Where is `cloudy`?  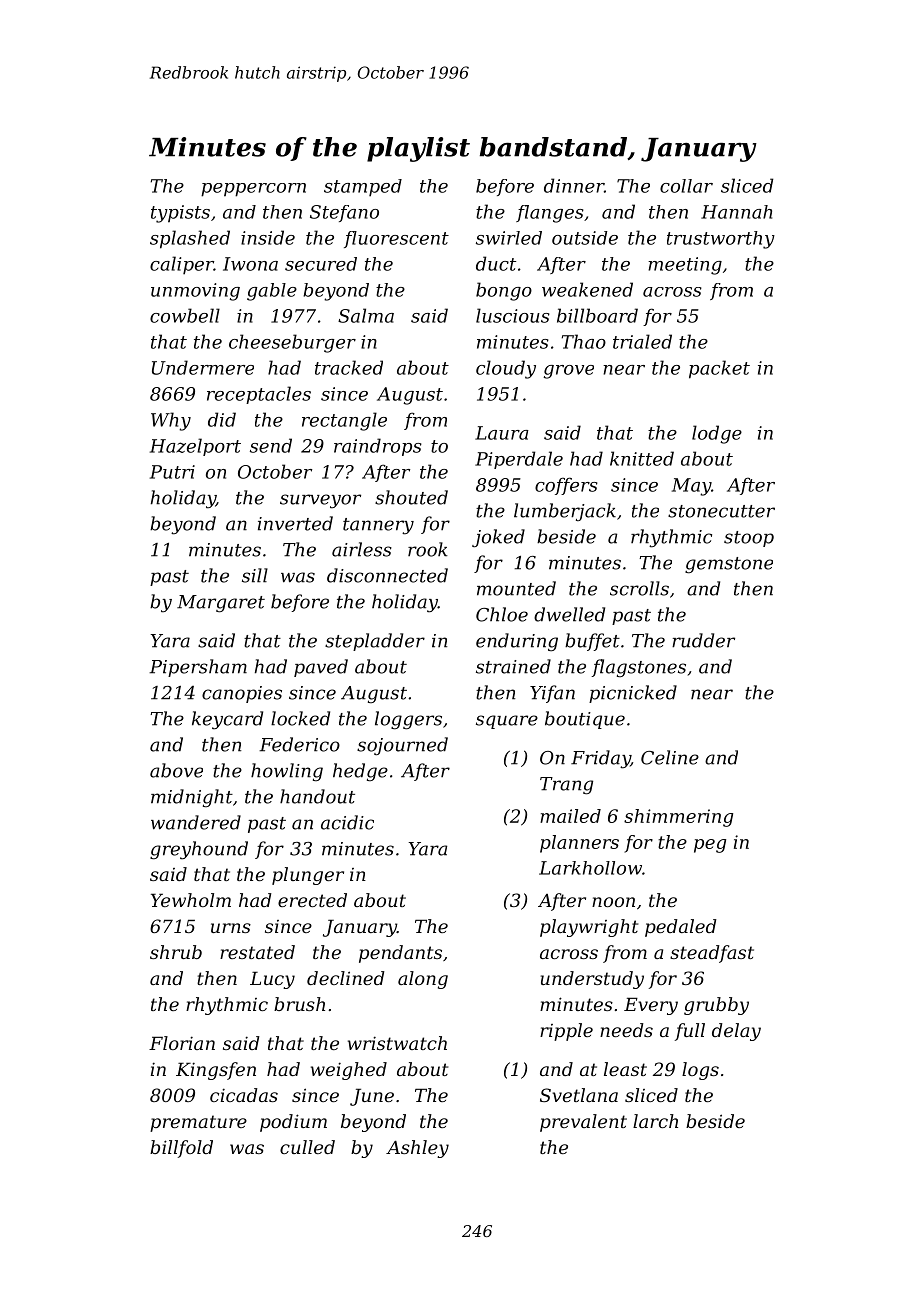 cloudy is located at coordinates (506, 369).
